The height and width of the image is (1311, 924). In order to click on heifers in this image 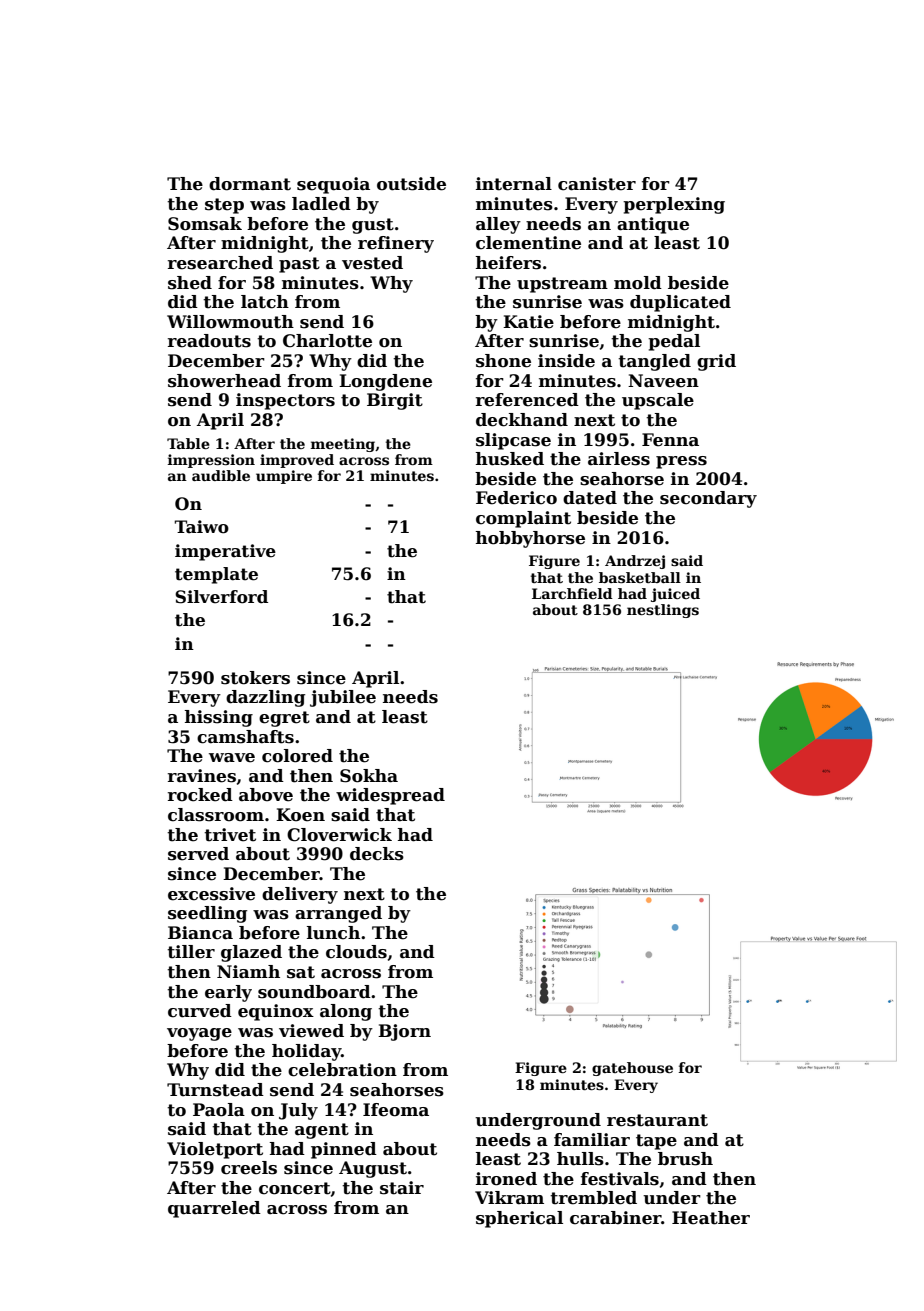, I will do `click(508, 263)`.
